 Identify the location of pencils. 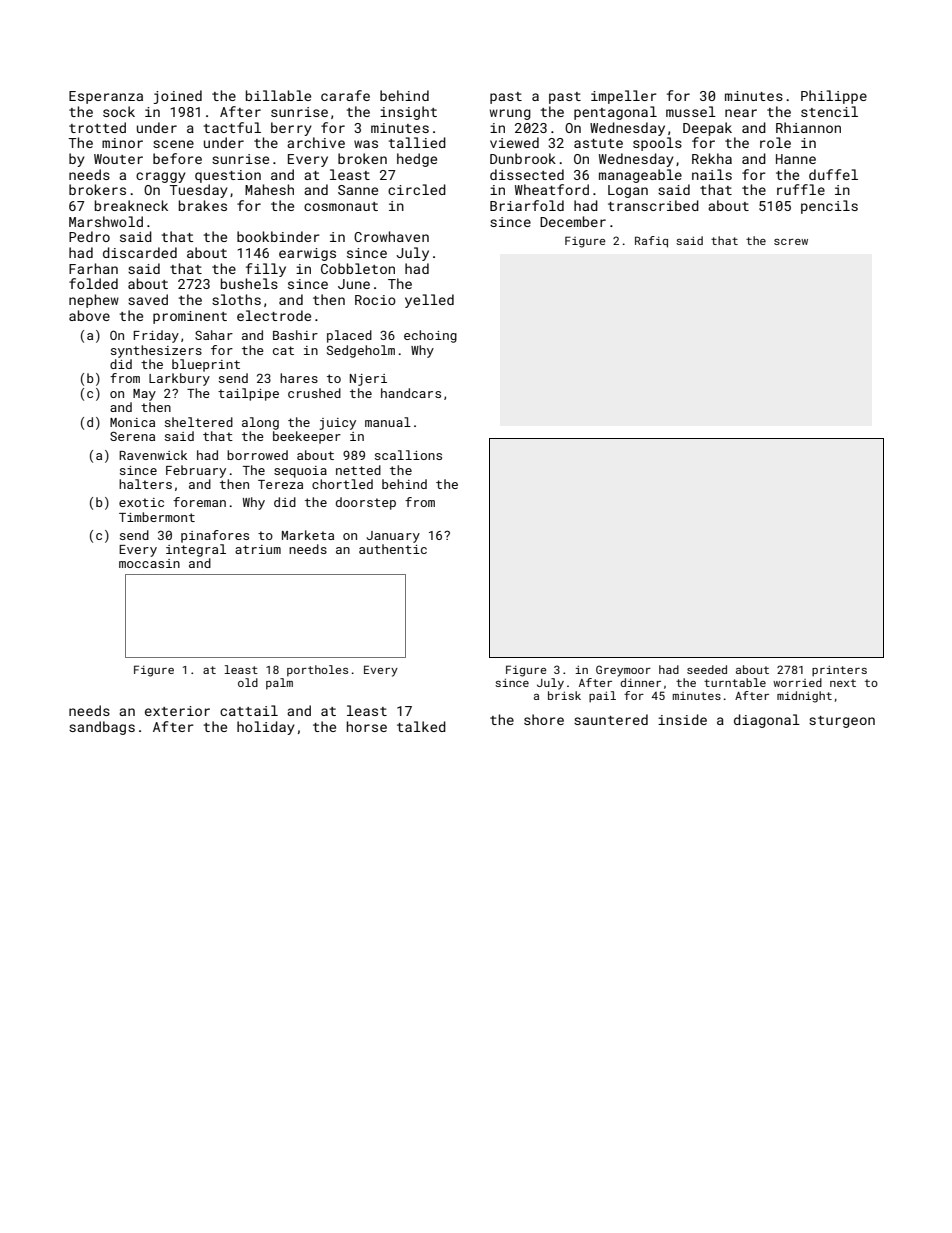
(829, 207).
